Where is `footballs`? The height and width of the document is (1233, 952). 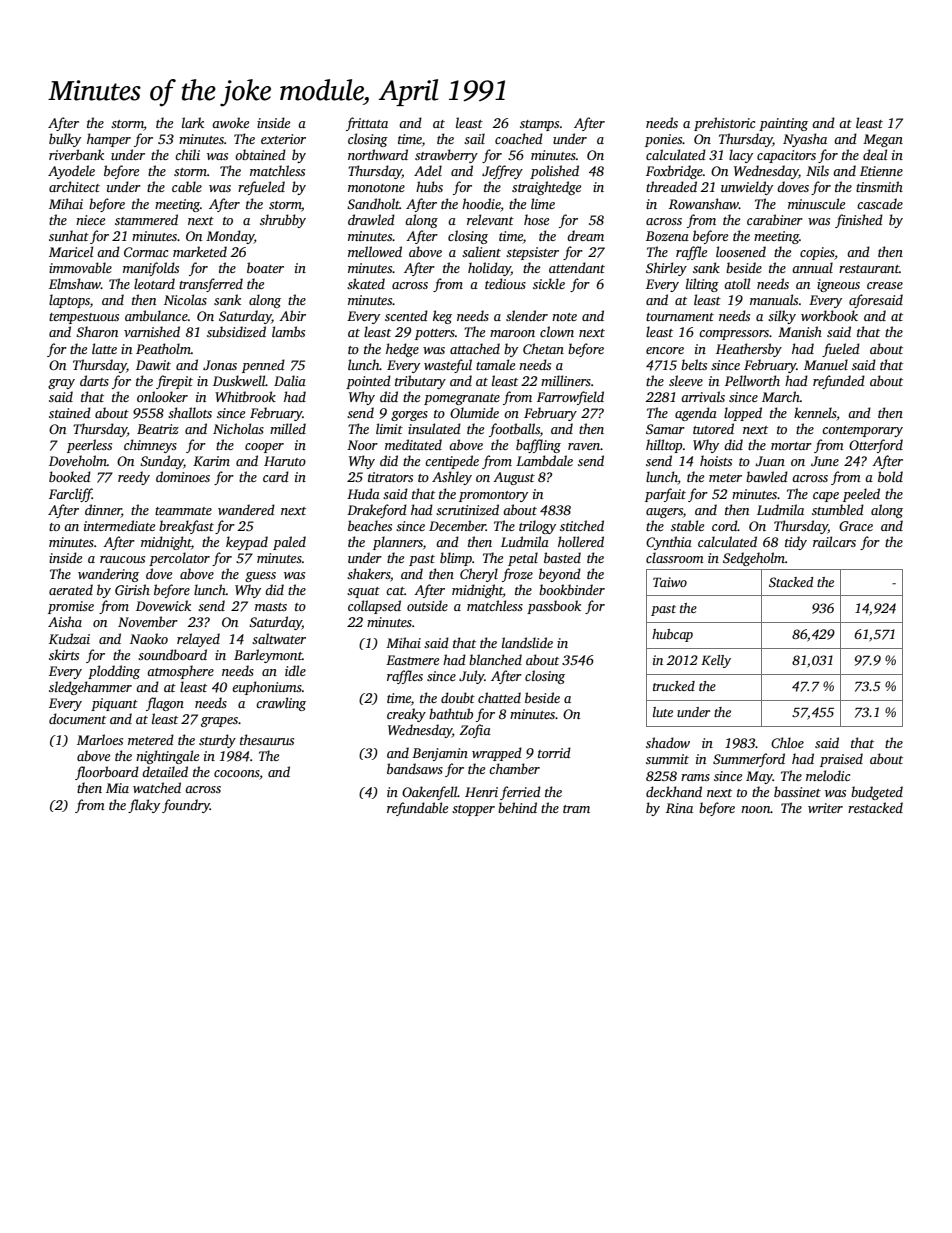
footballs is located at coordinates (514, 430).
